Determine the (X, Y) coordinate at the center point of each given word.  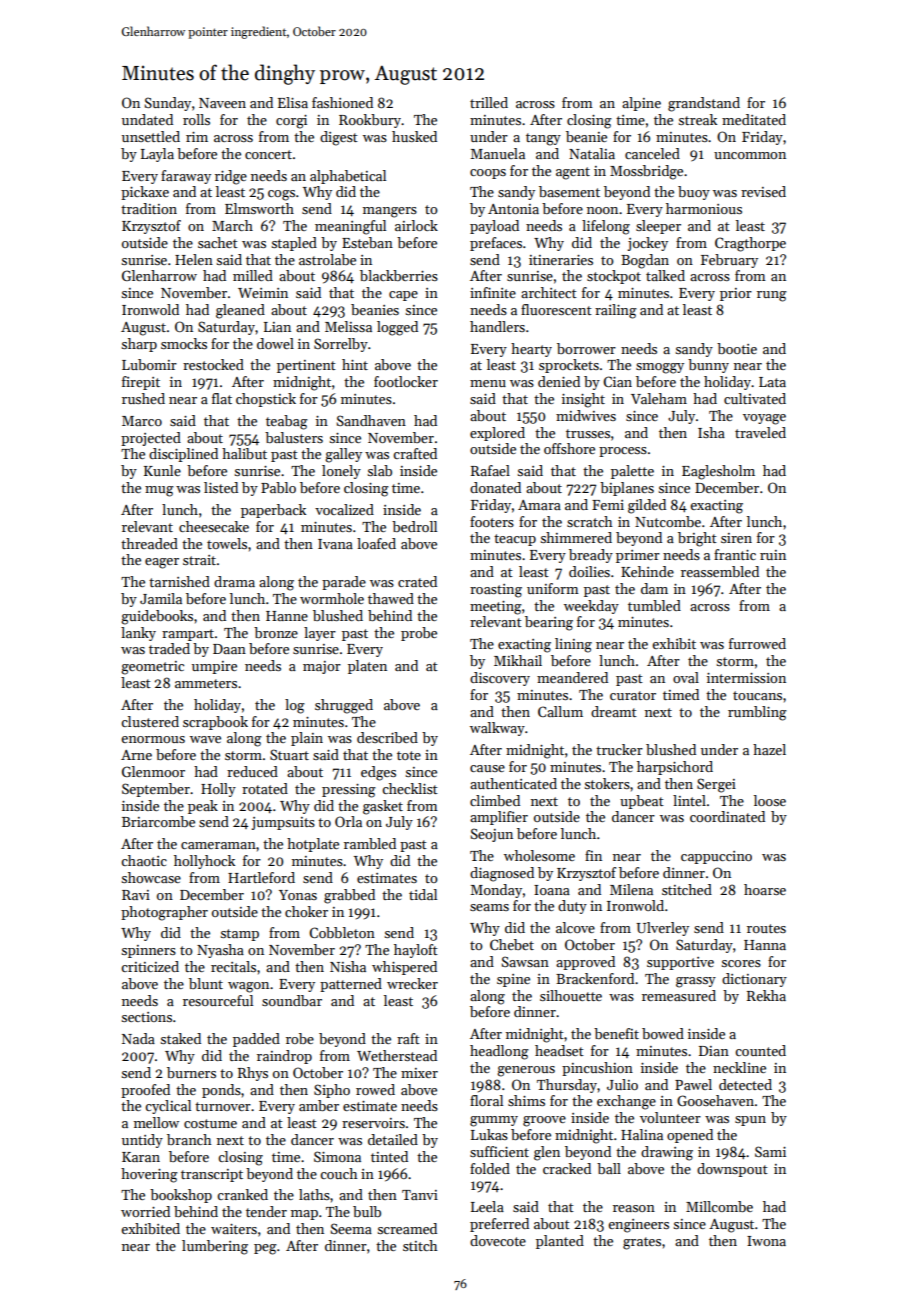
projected (151, 439)
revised (763, 191)
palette (632, 472)
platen (367, 667)
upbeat (642, 802)
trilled (489, 102)
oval (686, 677)
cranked (242, 1194)
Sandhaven (371, 420)
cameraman (218, 845)
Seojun (491, 835)
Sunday (167, 104)
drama (234, 581)
